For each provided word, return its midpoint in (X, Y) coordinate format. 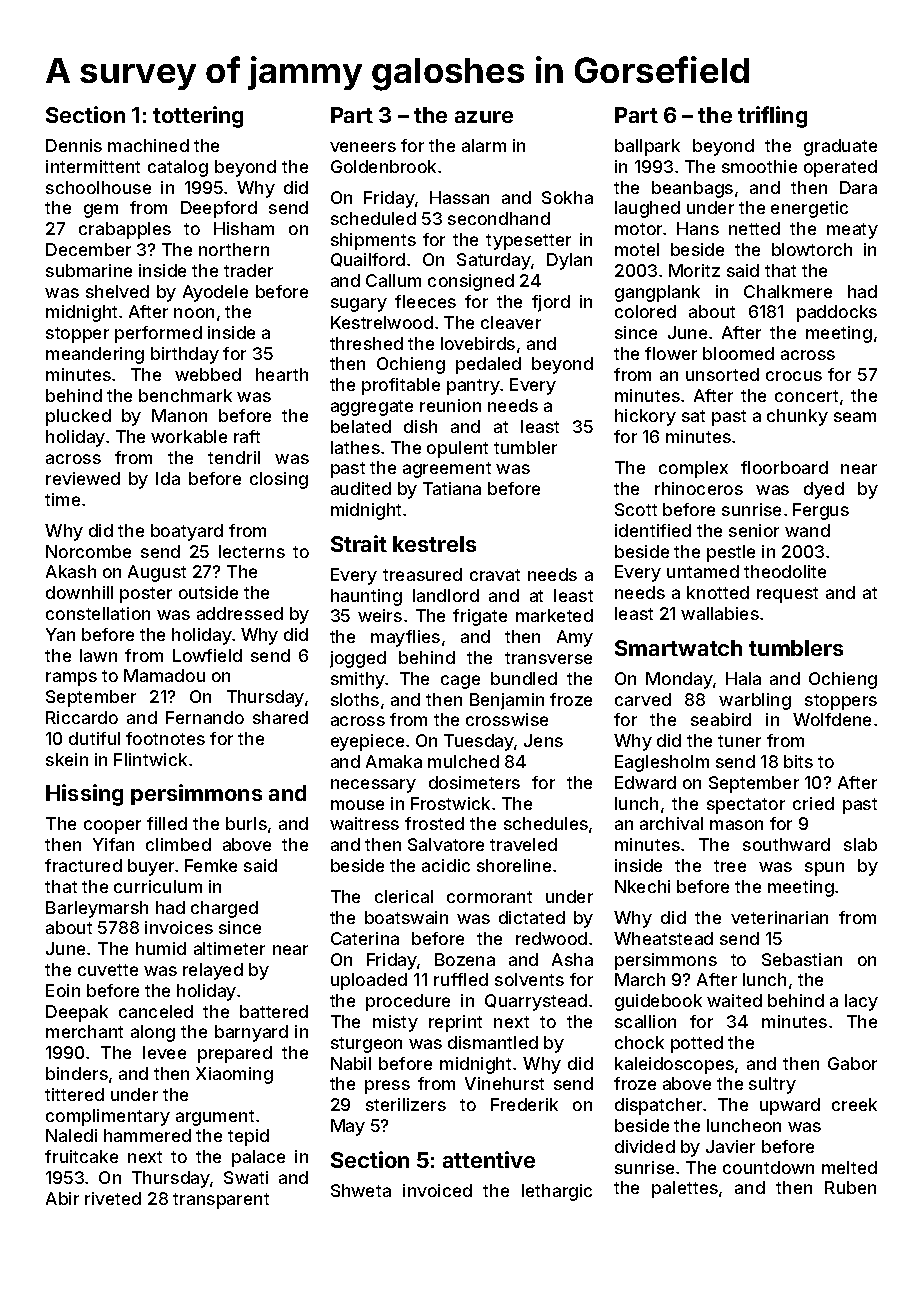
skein (67, 759)
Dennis (74, 145)
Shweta (361, 1190)
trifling (772, 117)
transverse (548, 658)
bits (798, 761)
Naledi (71, 1135)
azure (484, 117)
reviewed (83, 478)
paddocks (837, 313)
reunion (450, 405)
